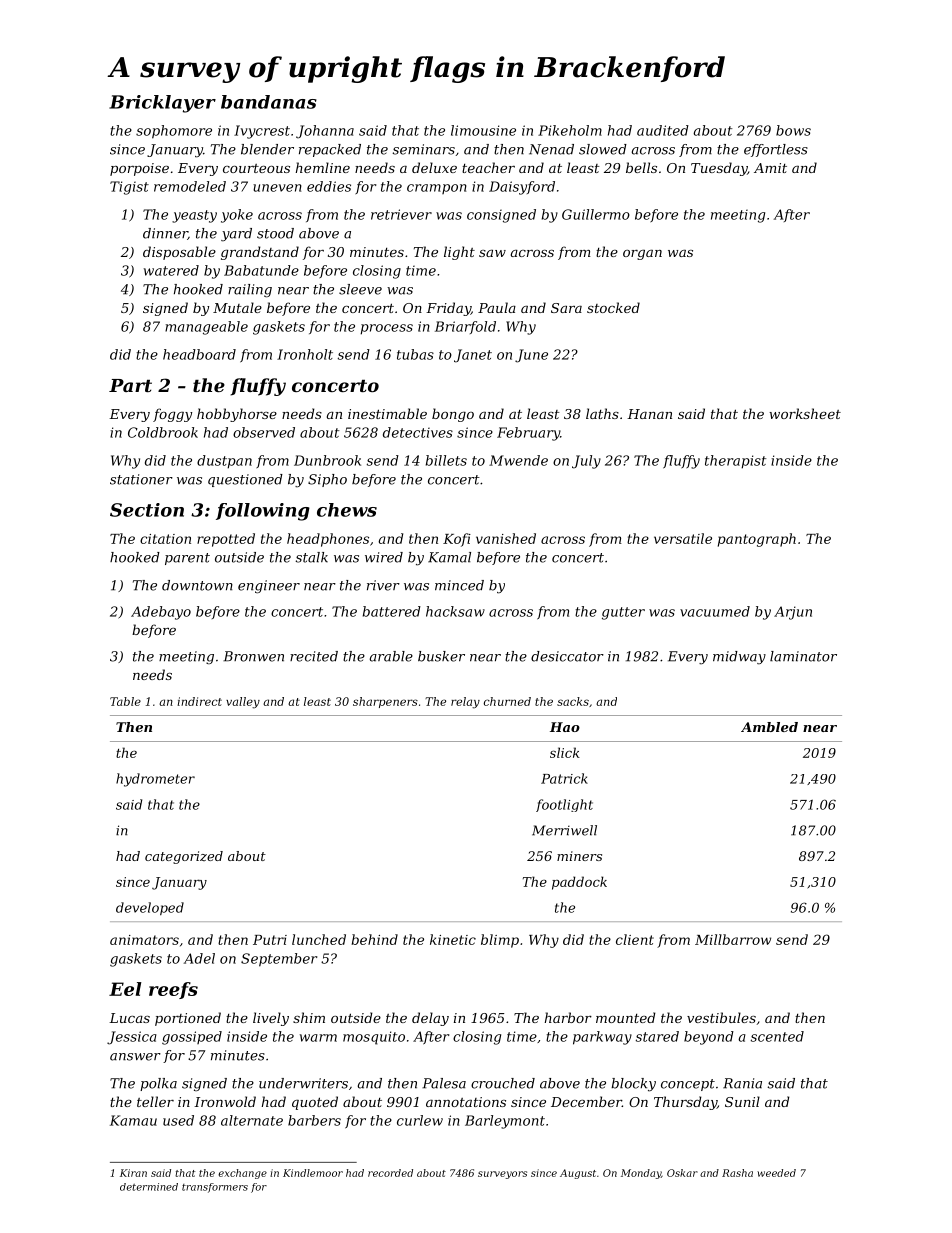 This image has width=952, height=1233. What do you see at coordinates (162, 104) in the image?
I see `Bricklayer` at bounding box center [162, 104].
